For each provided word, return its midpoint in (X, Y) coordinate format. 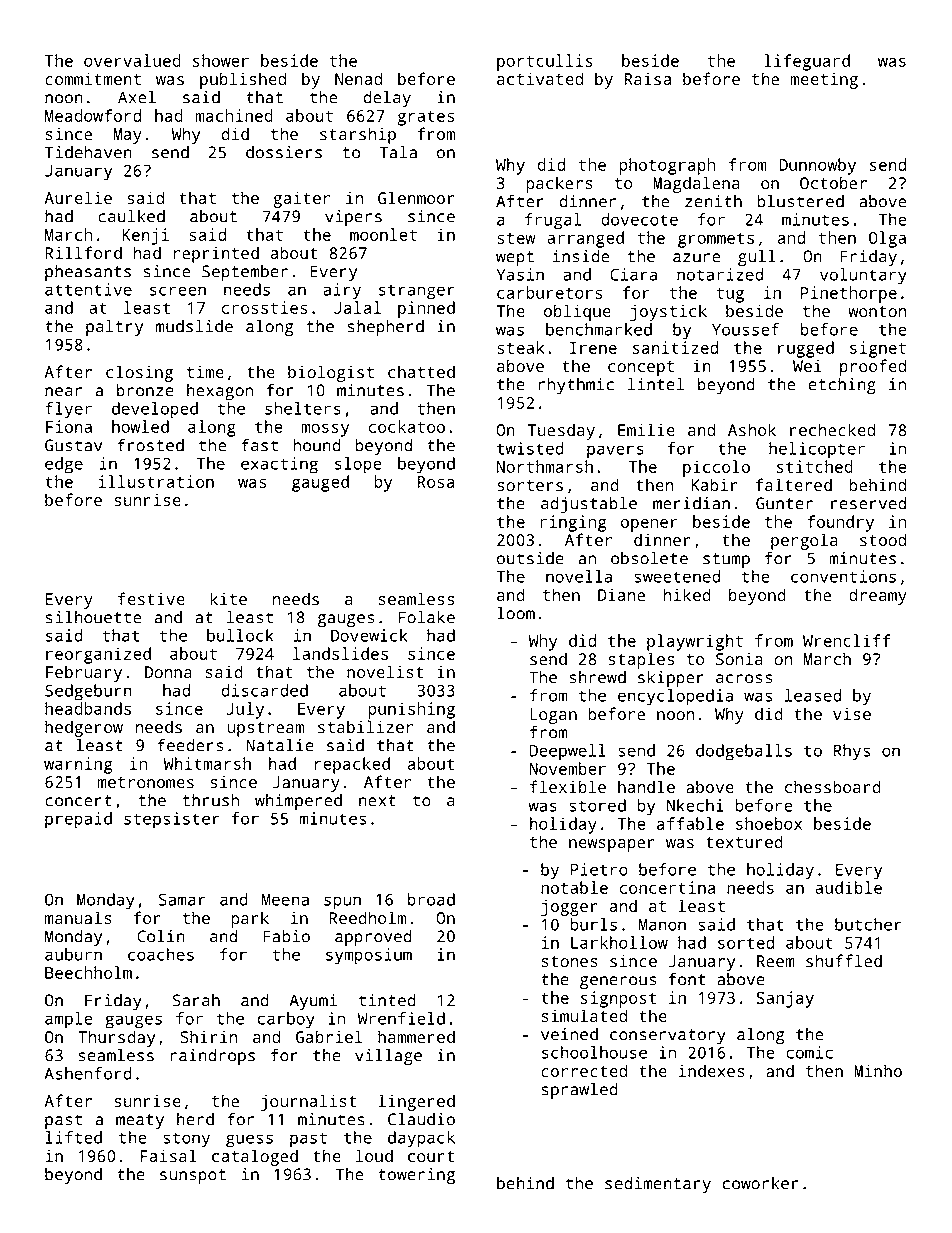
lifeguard (807, 62)
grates (426, 118)
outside (530, 558)
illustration (156, 481)
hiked (687, 594)
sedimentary (658, 1185)
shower (221, 60)
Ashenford (88, 1073)
